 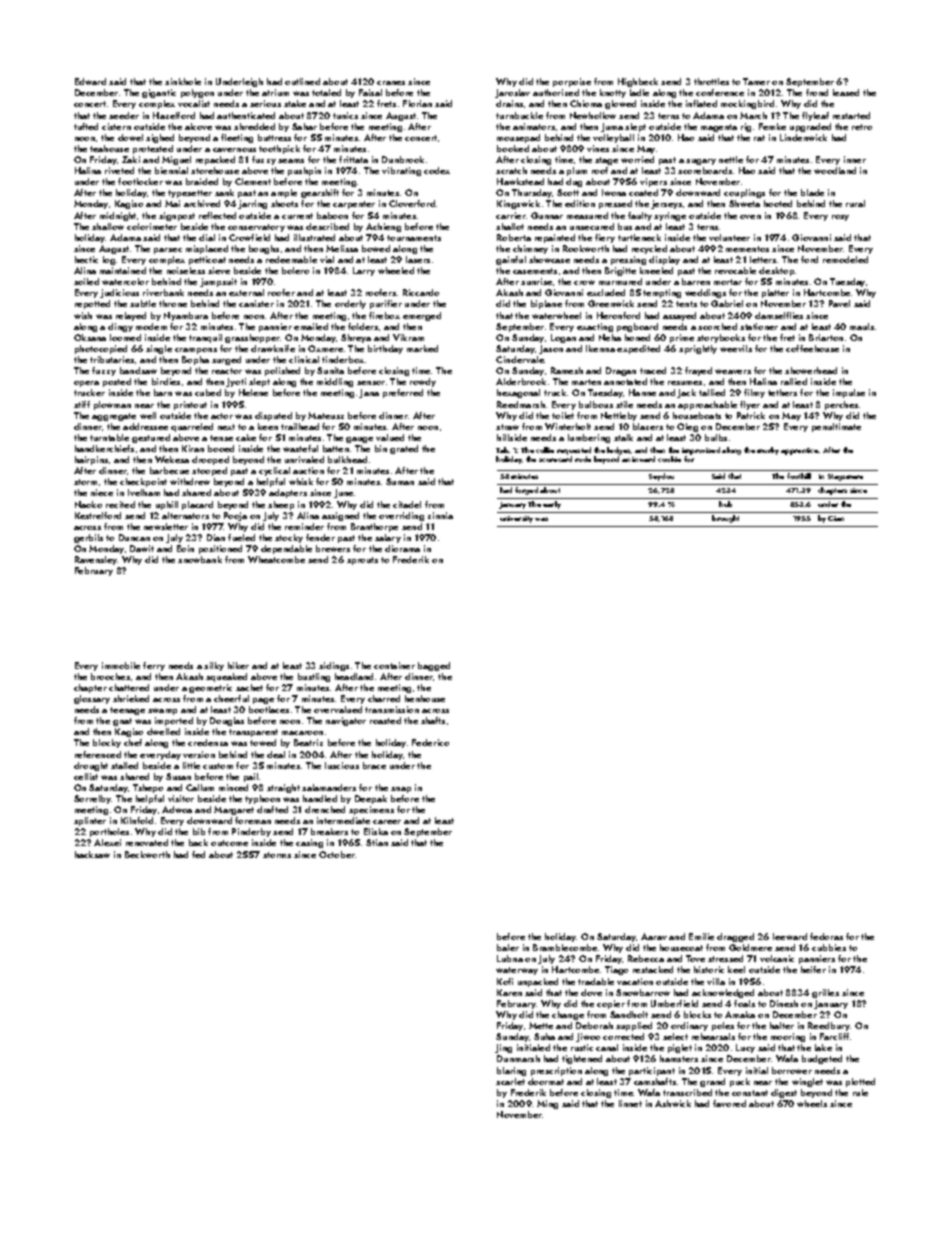 What do you see at coordinates (253, 733) in the screenshot?
I see `transparent` at bounding box center [253, 733].
